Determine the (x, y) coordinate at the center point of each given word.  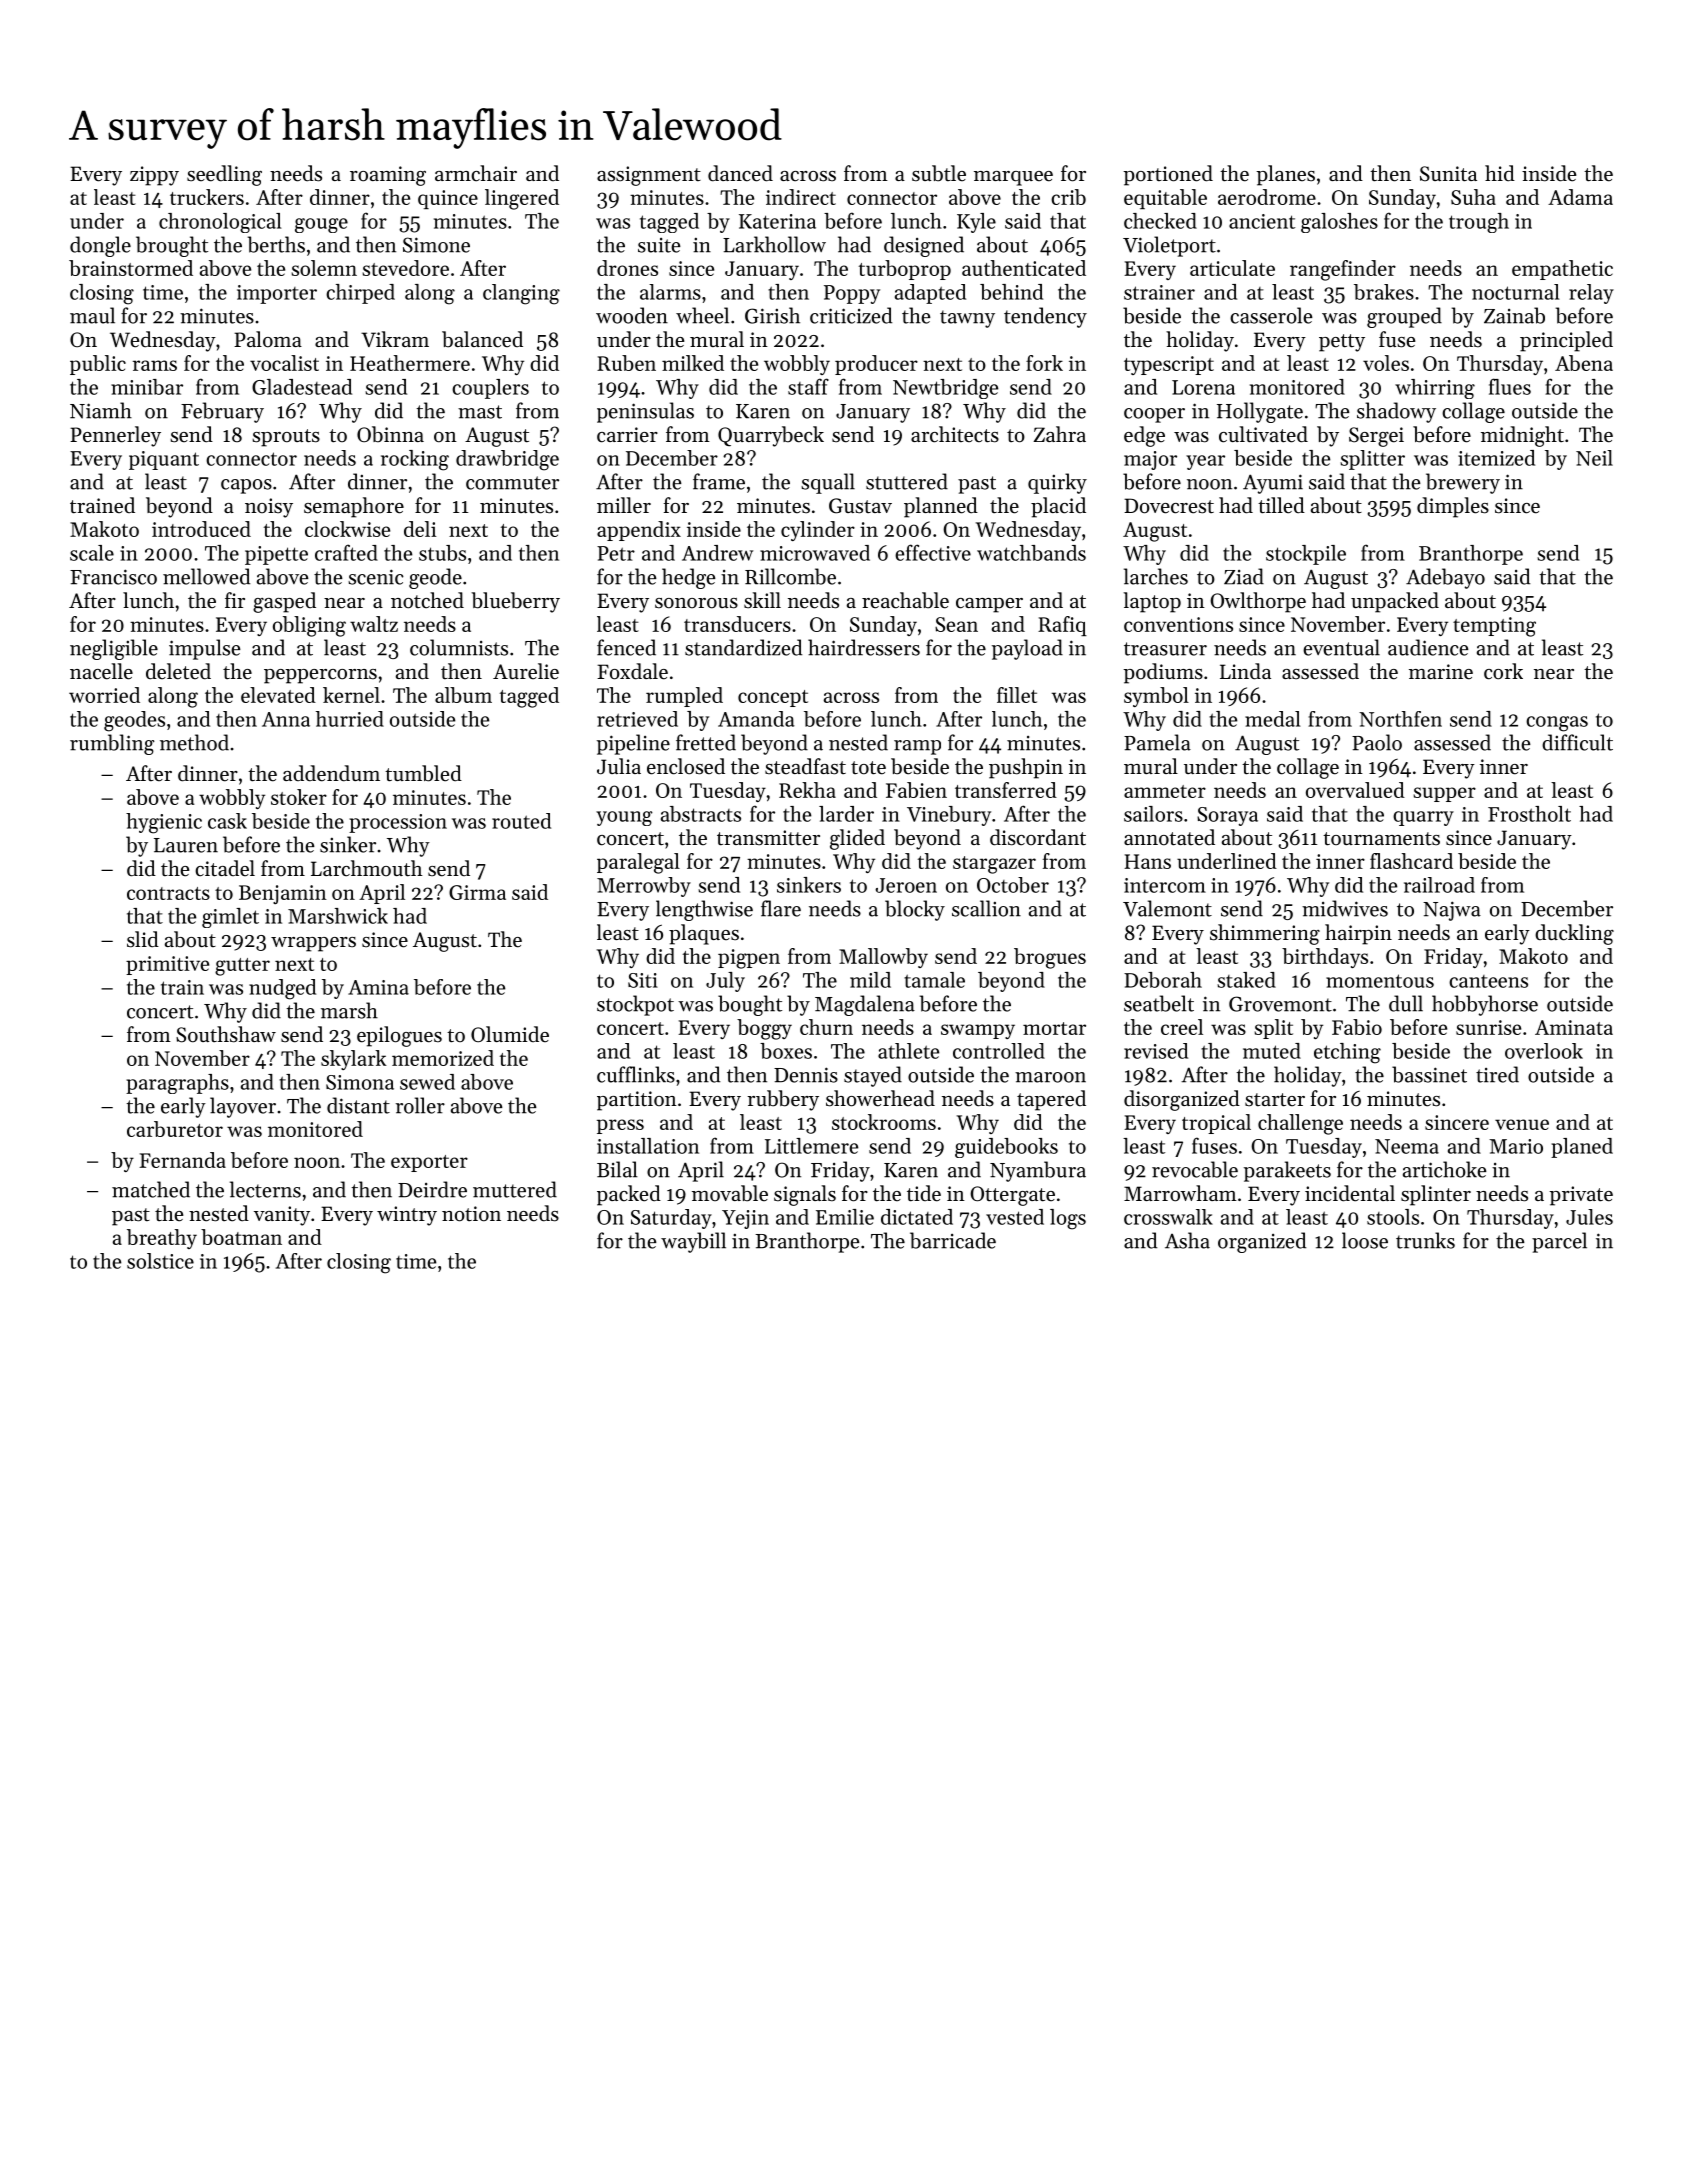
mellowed (206, 576)
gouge (321, 225)
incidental (1350, 1193)
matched (151, 1189)
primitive (167, 965)
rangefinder (1343, 270)
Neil (1594, 458)
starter (1275, 1100)
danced (740, 173)
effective (933, 552)
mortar (1054, 1028)
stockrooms (884, 1122)
